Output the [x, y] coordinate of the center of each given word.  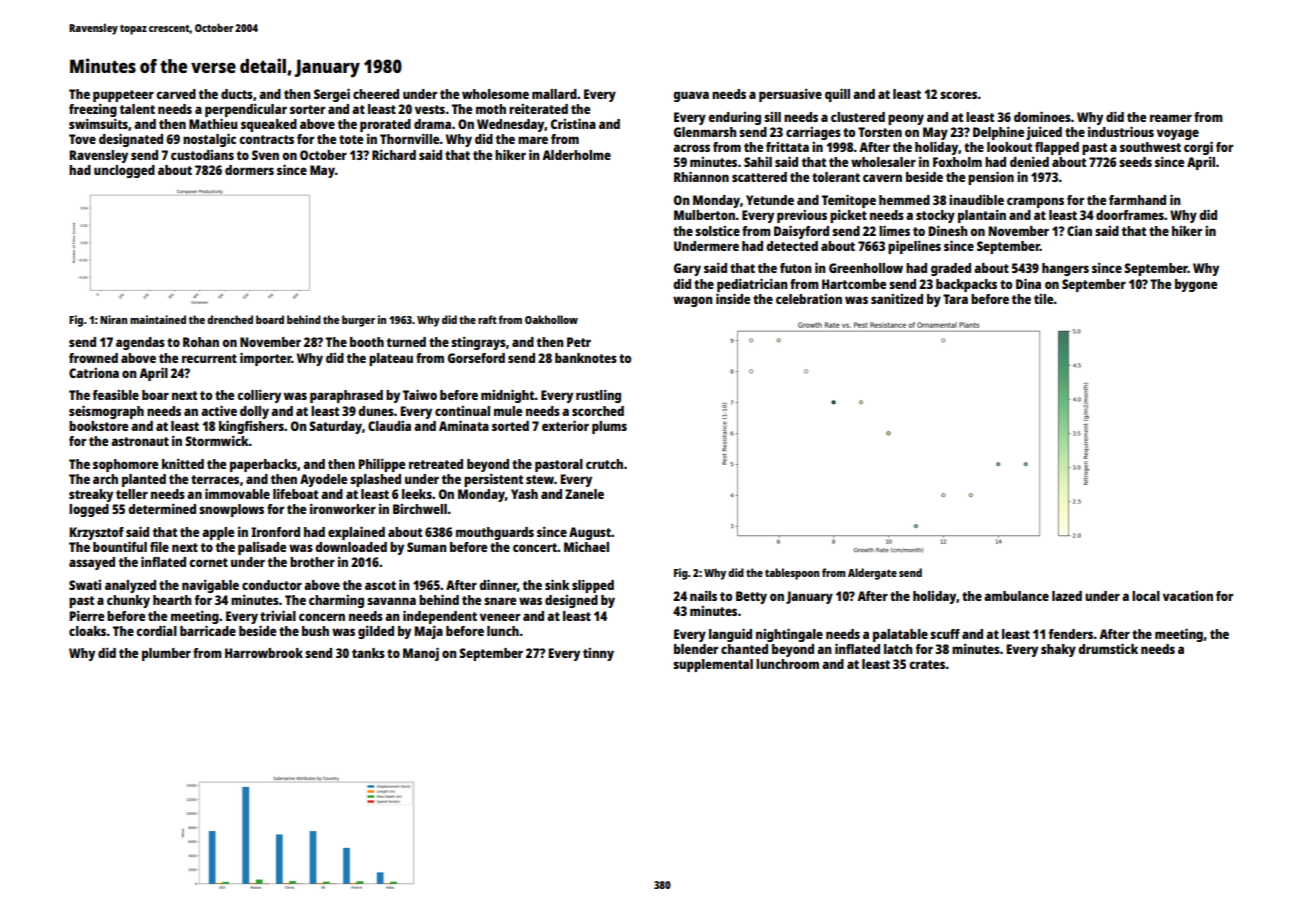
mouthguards [495, 533]
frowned [93, 358]
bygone [1196, 285]
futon [796, 268]
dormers [249, 170]
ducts [237, 94]
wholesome [495, 94]
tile [1043, 299]
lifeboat [295, 494]
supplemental [713, 665]
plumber [166, 654]
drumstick [1108, 648]
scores [958, 95]
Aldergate [872, 574]
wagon [693, 301]
